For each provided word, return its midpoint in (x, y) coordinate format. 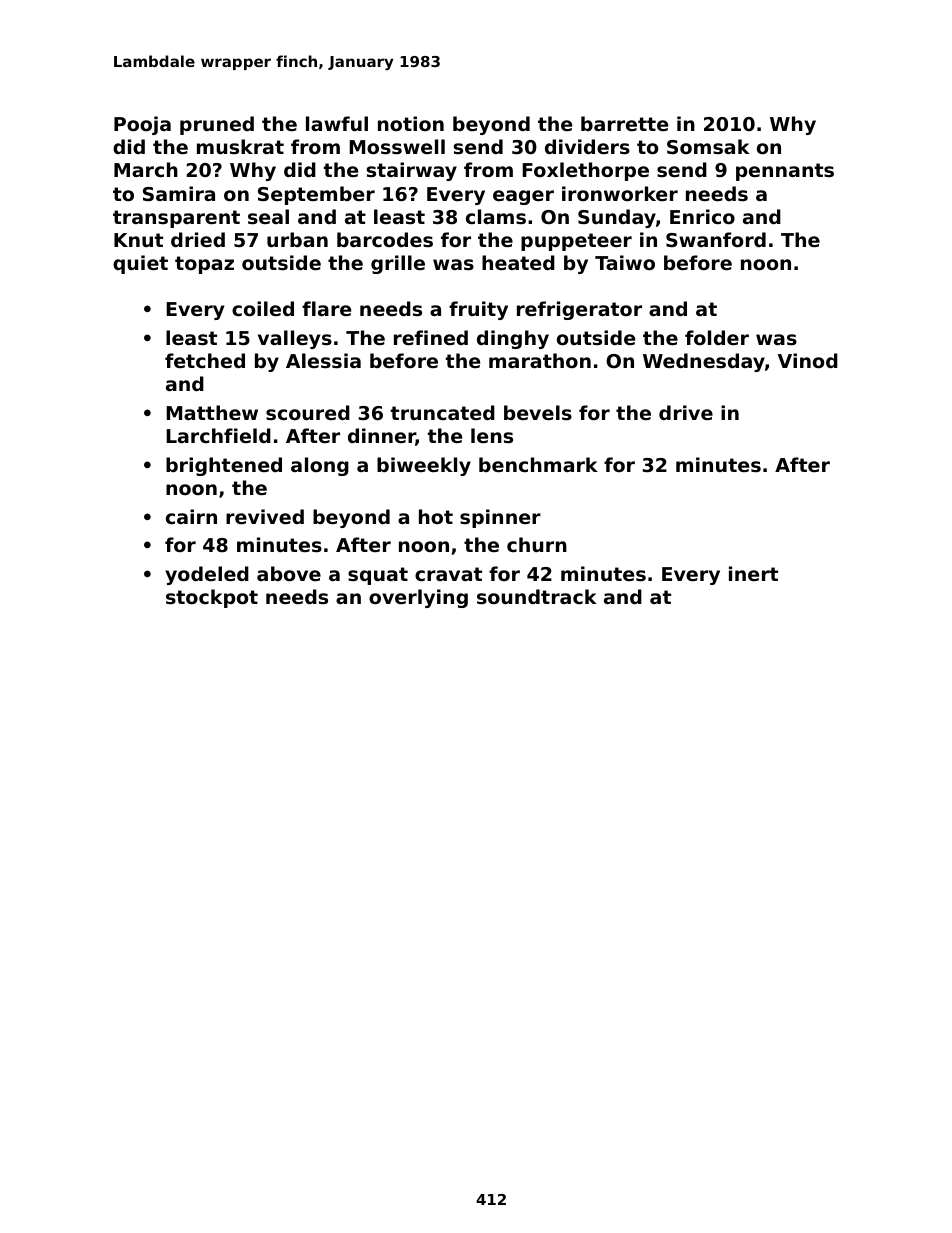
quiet (140, 264)
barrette (624, 123)
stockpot (212, 598)
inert (753, 573)
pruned (217, 125)
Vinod (808, 360)
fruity (478, 310)
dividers (587, 147)
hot (436, 516)
